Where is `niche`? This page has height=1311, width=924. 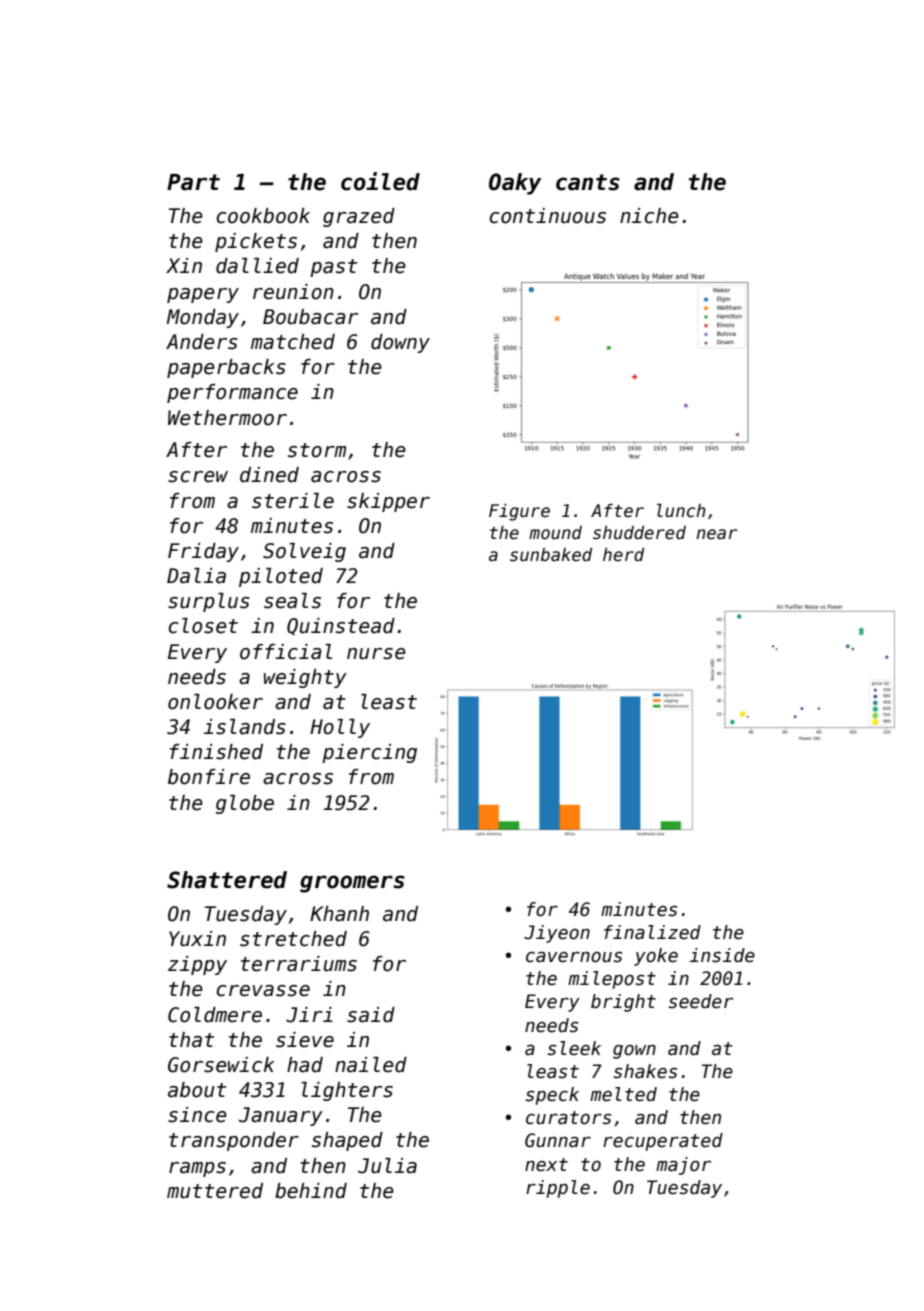 niche is located at coordinates (649, 216).
